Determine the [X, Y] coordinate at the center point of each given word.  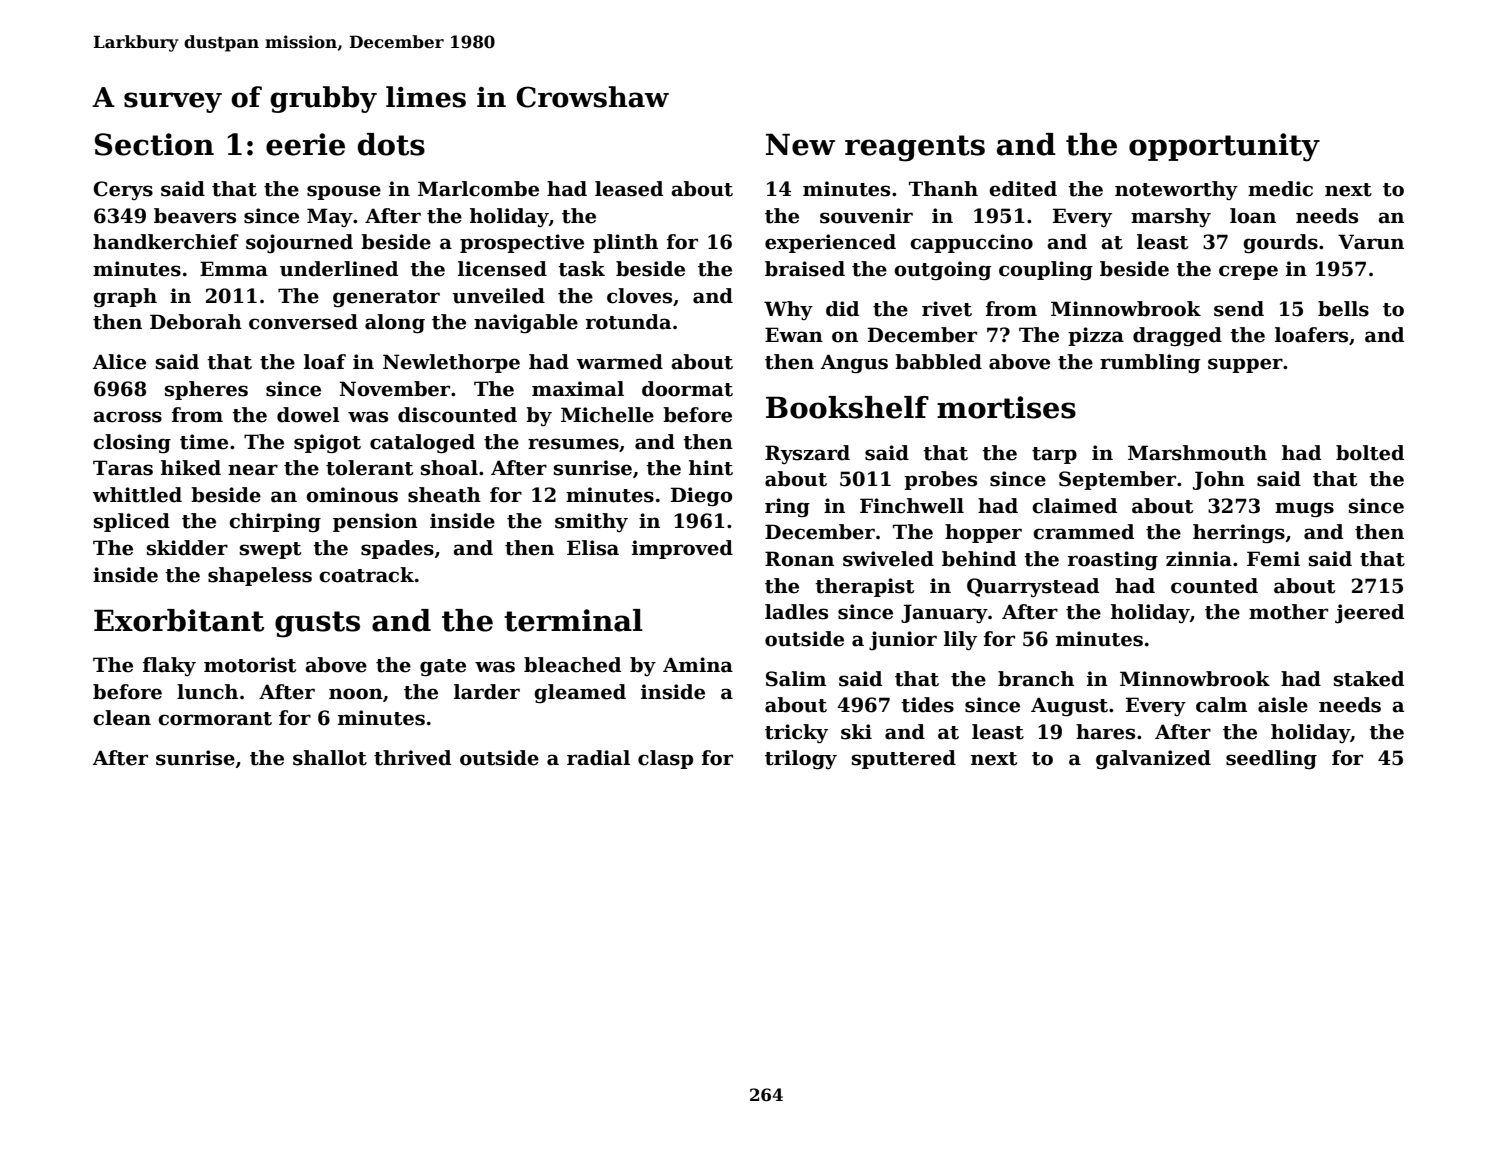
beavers [195, 216]
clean [122, 718]
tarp [1054, 455]
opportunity [1224, 147]
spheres [206, 390]
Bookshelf [847, 407]
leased [629, 189]
